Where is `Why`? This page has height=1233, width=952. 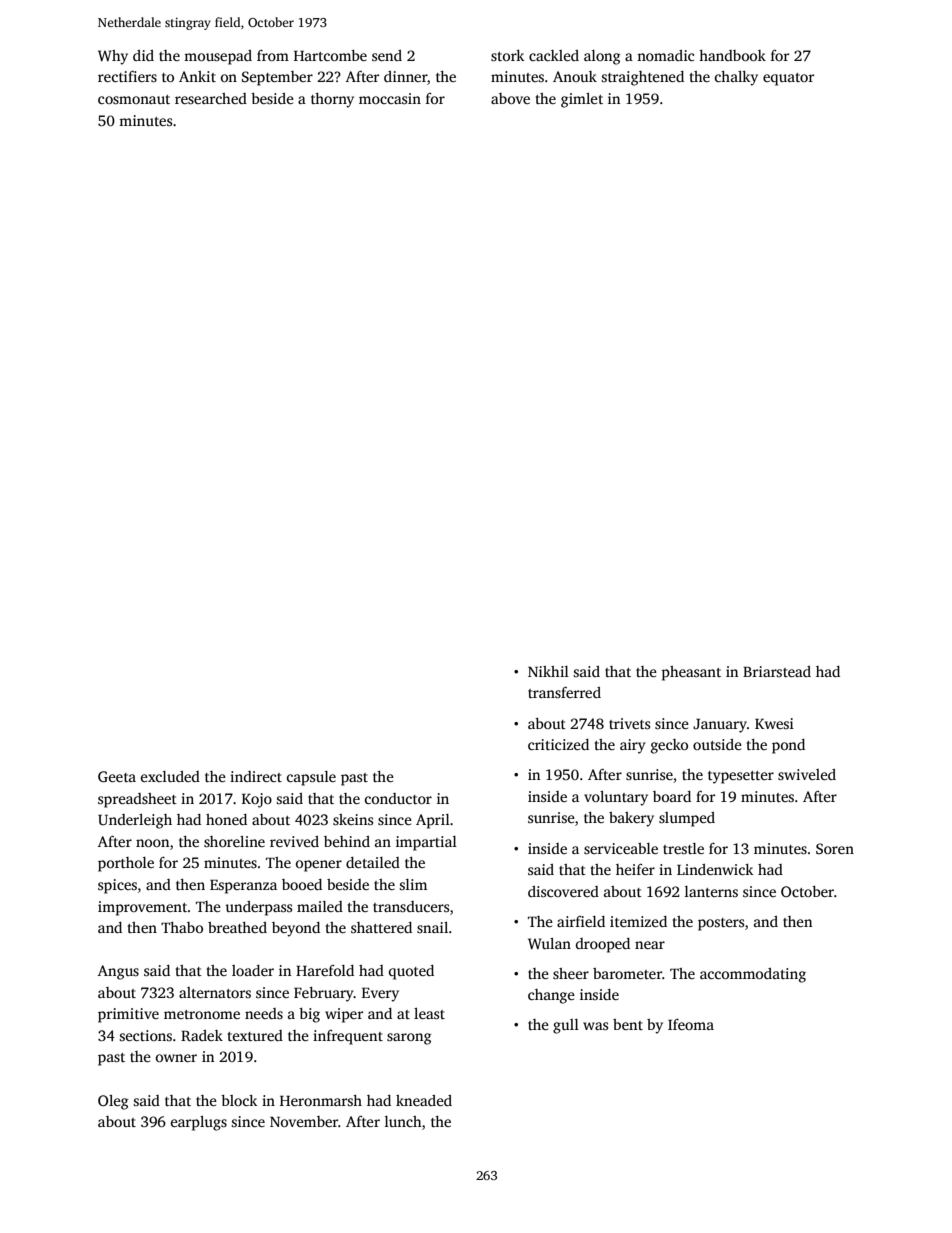
Why is located at coordinates (113, 57).
